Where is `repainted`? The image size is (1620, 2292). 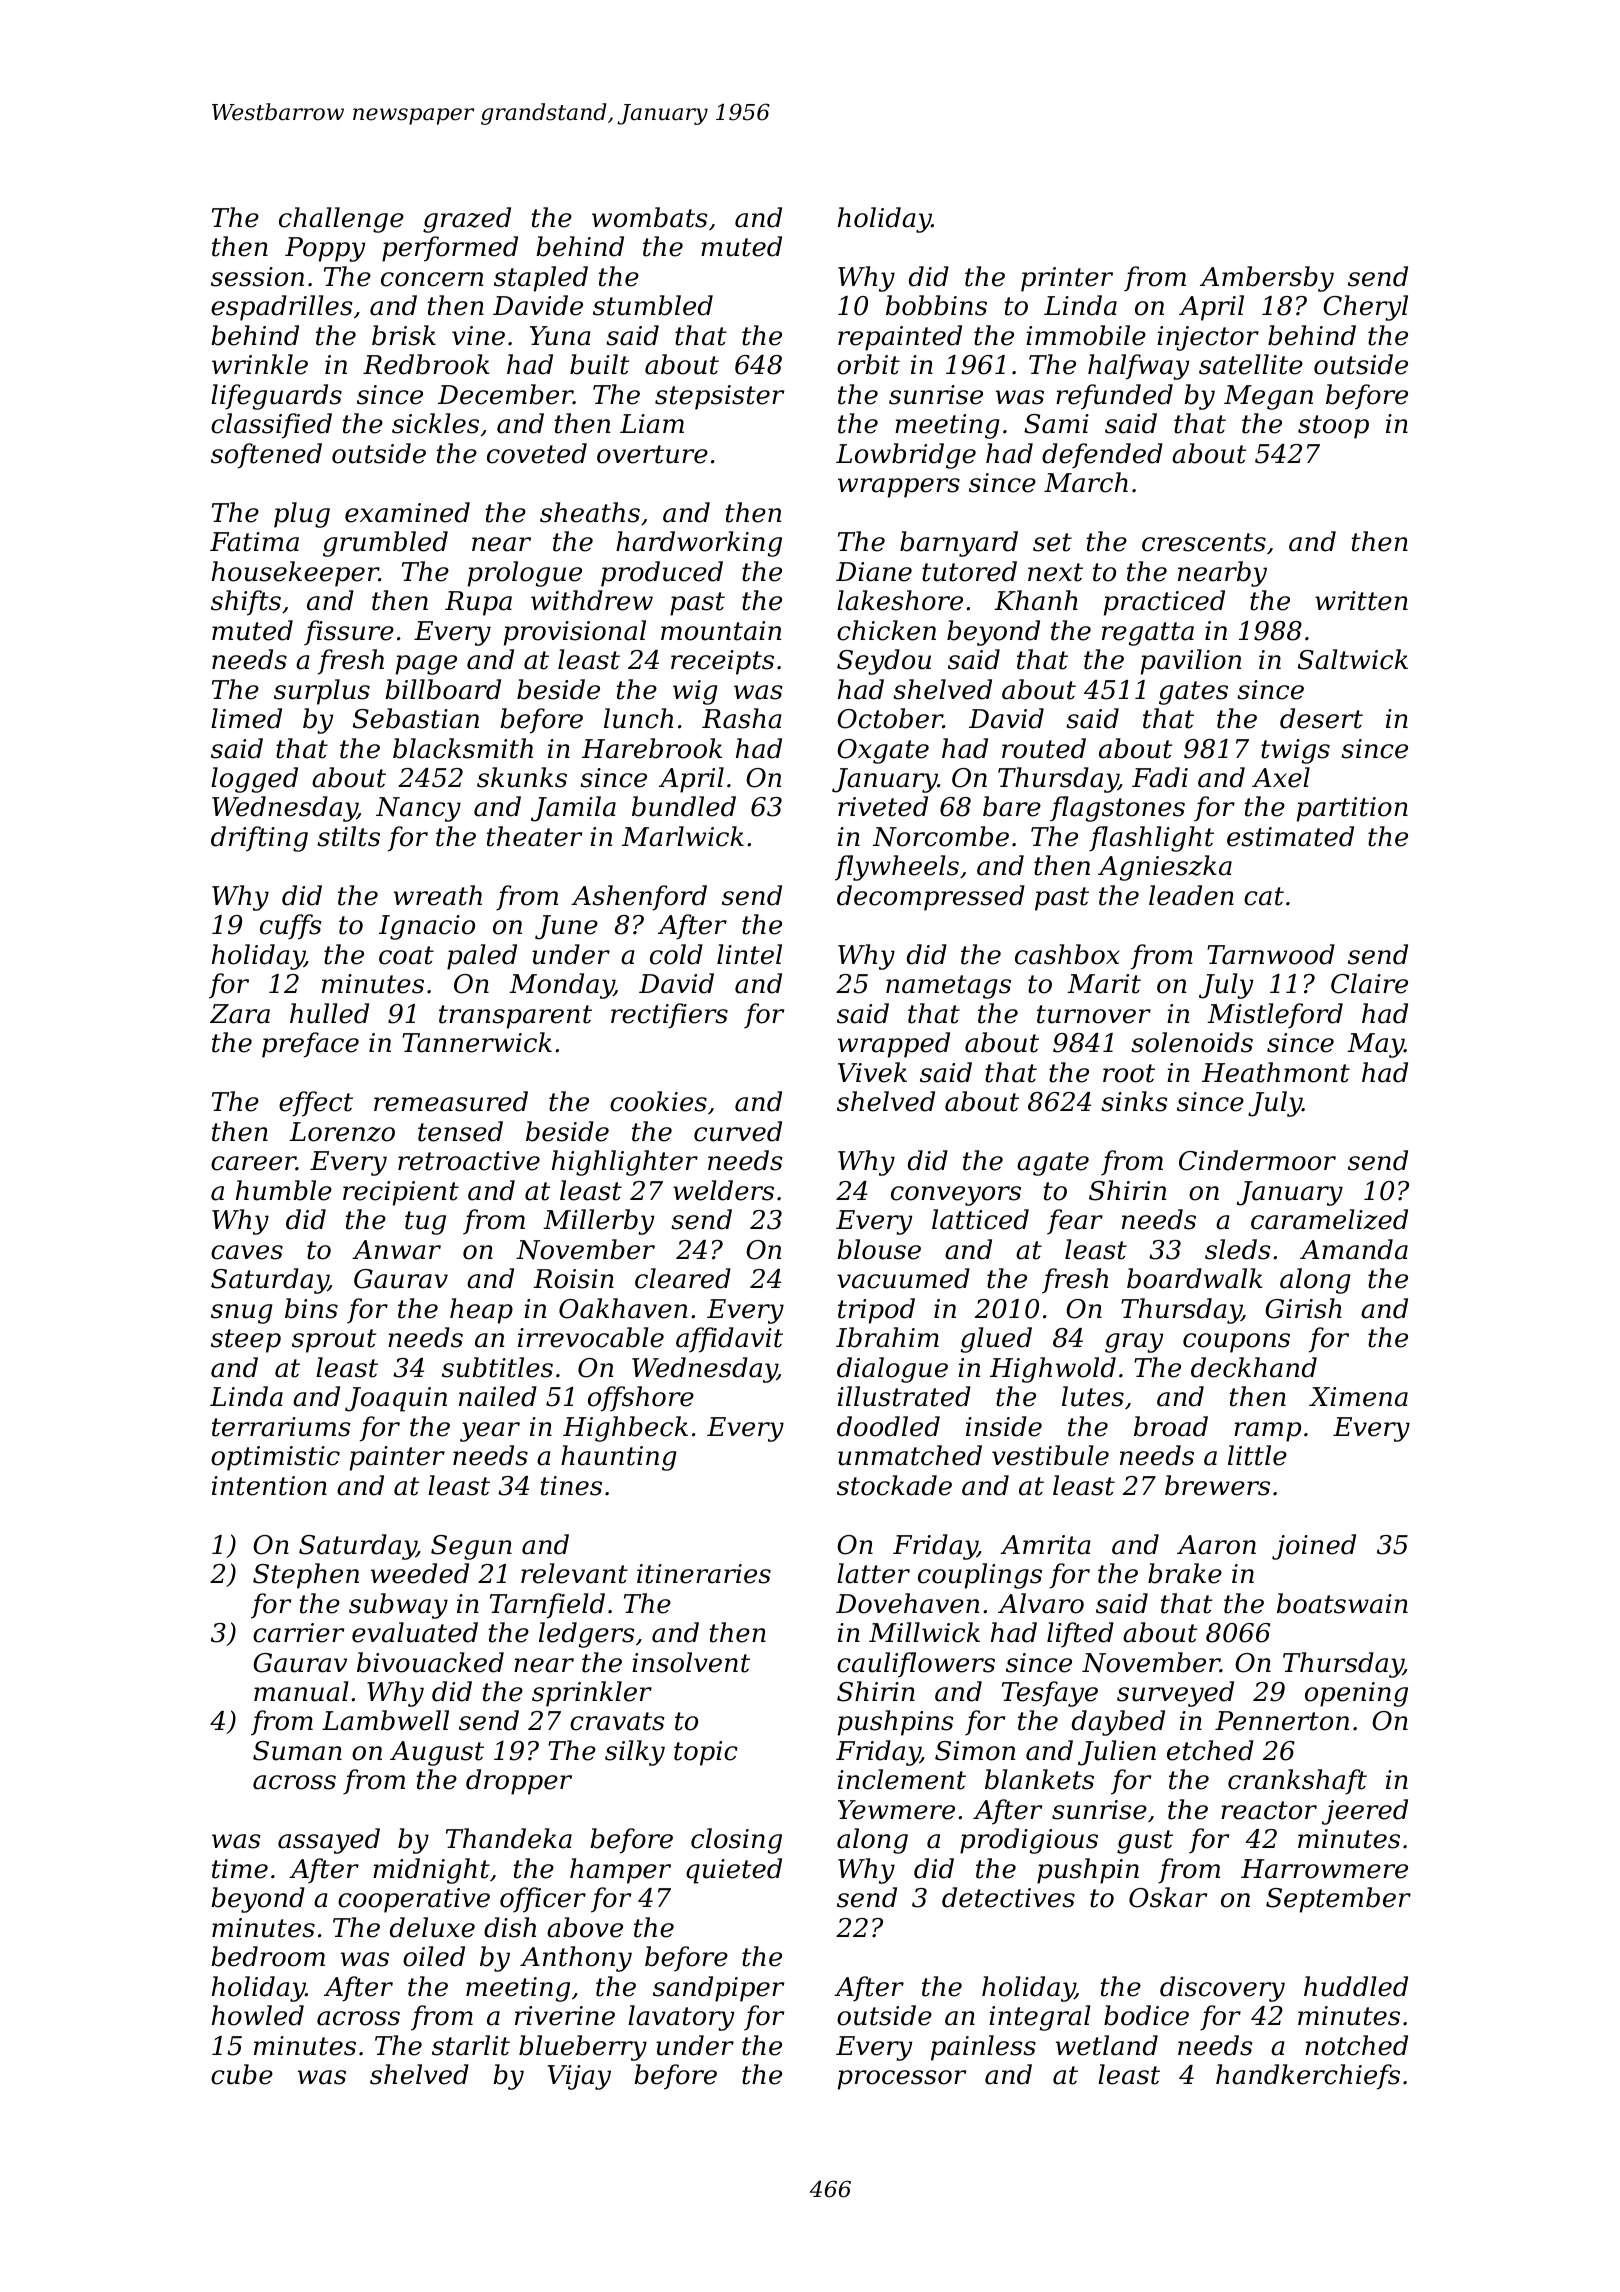 repainted is located at coordinates (900, 338).
